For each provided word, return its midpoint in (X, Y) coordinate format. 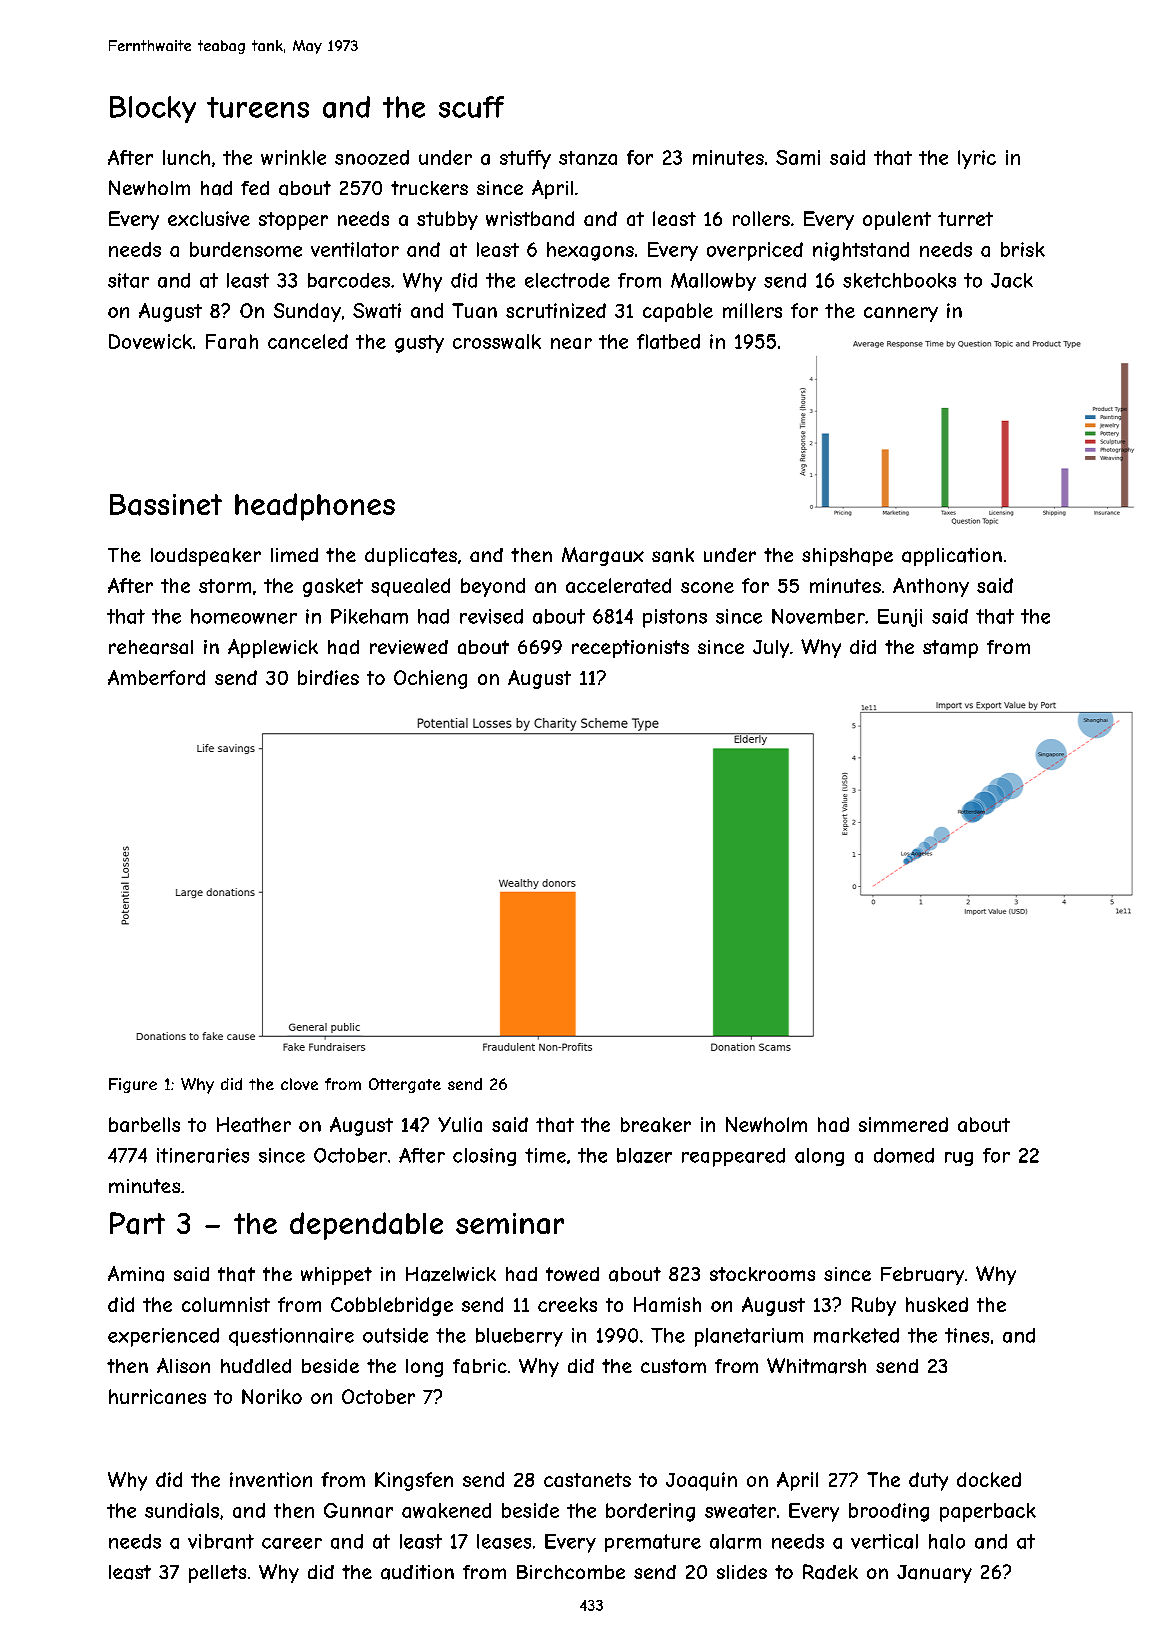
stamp (950, 649)
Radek (830, 1572)
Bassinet (166, 505)
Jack (1012, 280)
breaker (656, 1124)
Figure (133, 1085)
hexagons (590, 251)
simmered (903, 1124)
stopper (293, 221)
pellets (217, 1574)
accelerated (618, 585)
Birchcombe (571, 1572)
